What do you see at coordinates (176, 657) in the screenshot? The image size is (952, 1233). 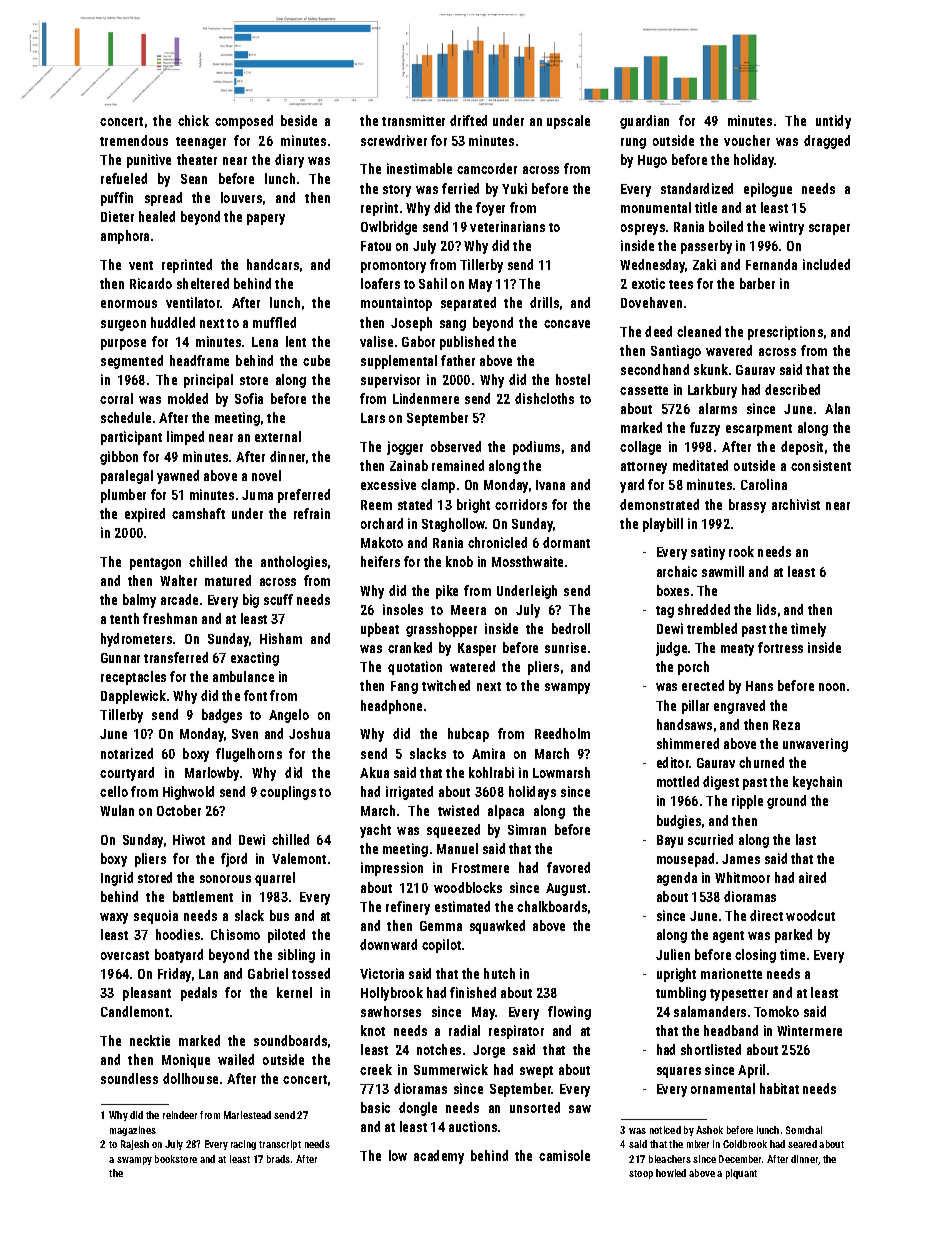 I see `transferred` at bounding box center [176, 657].
